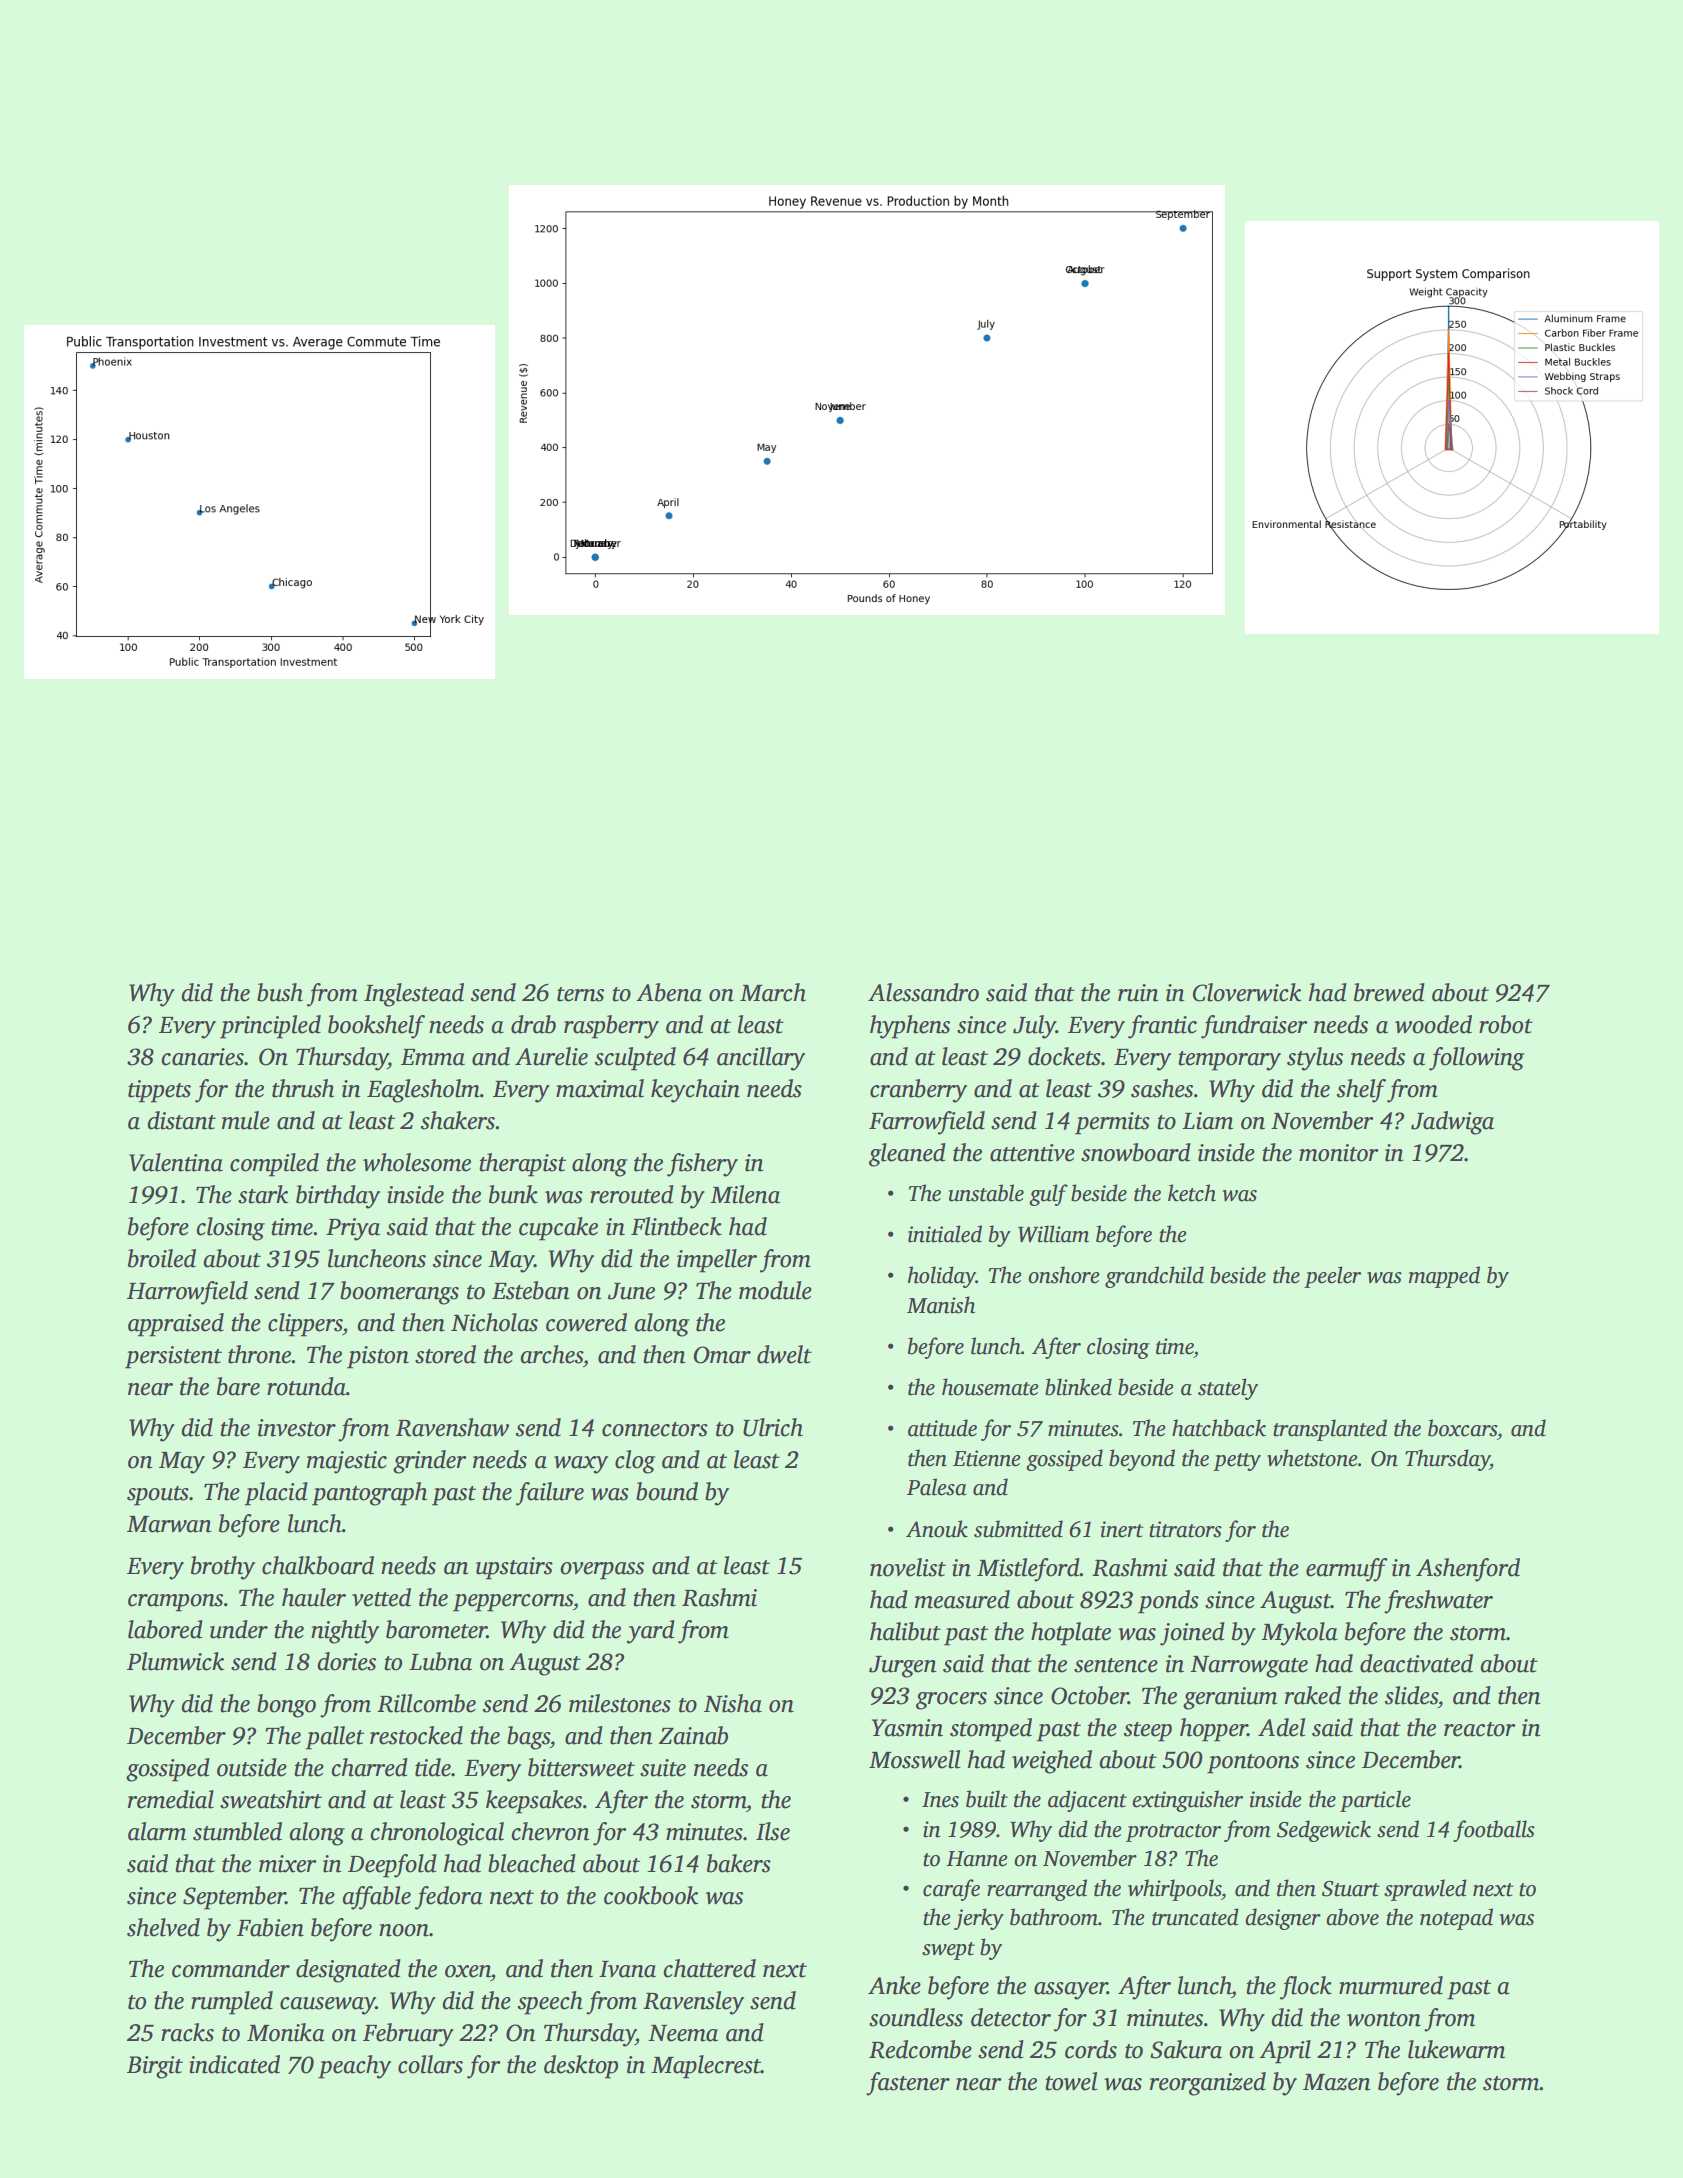  I want to click on Mazen, so click(1336, 2082).
